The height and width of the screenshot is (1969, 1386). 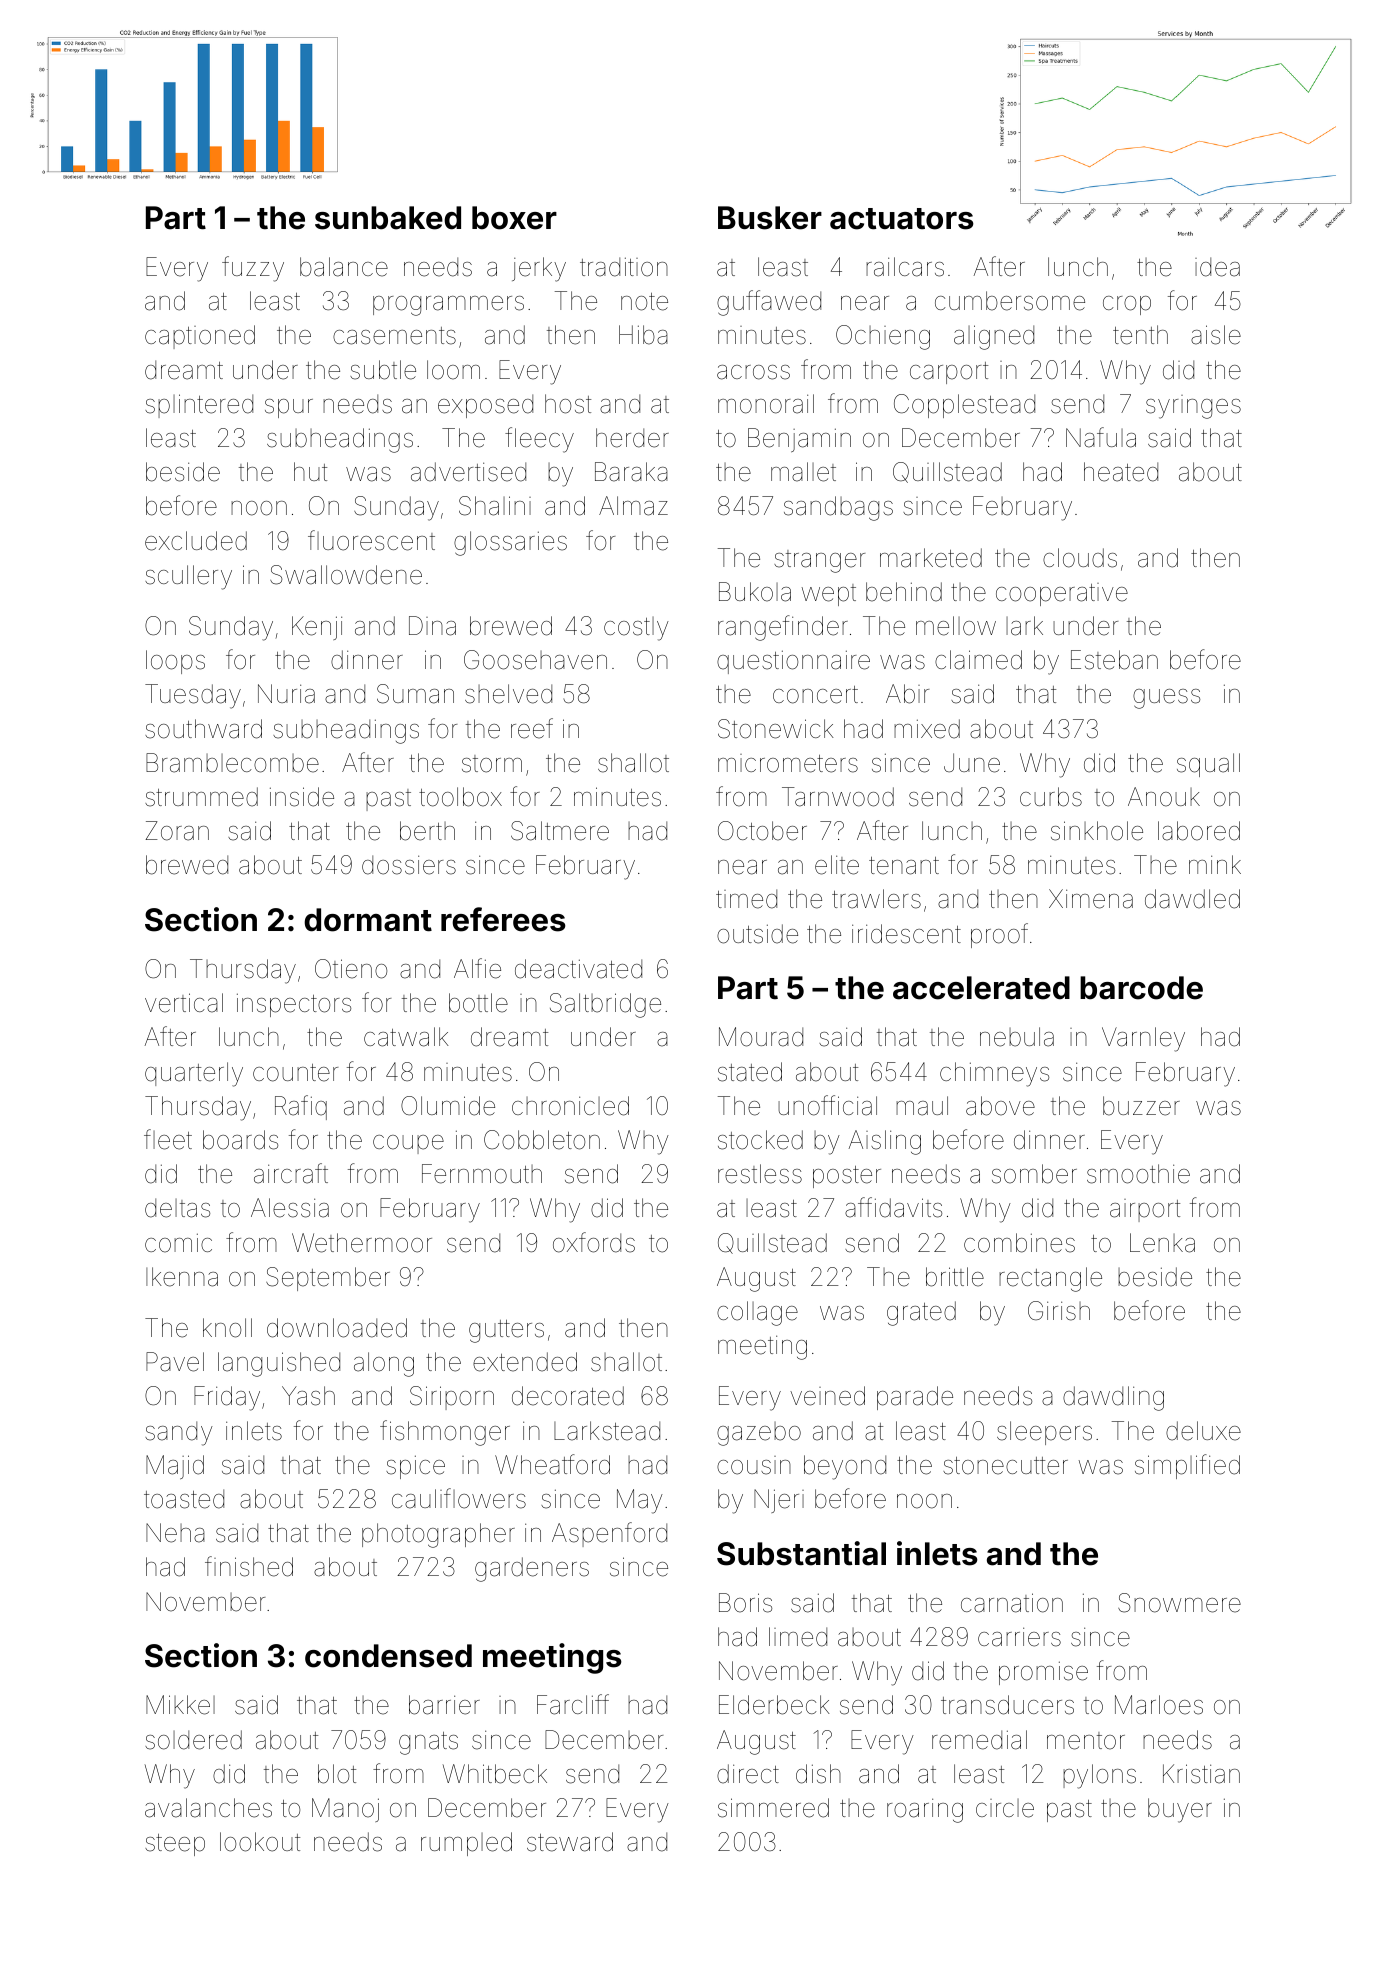 I want to click on Shalini, so click(x=495, y=506).
